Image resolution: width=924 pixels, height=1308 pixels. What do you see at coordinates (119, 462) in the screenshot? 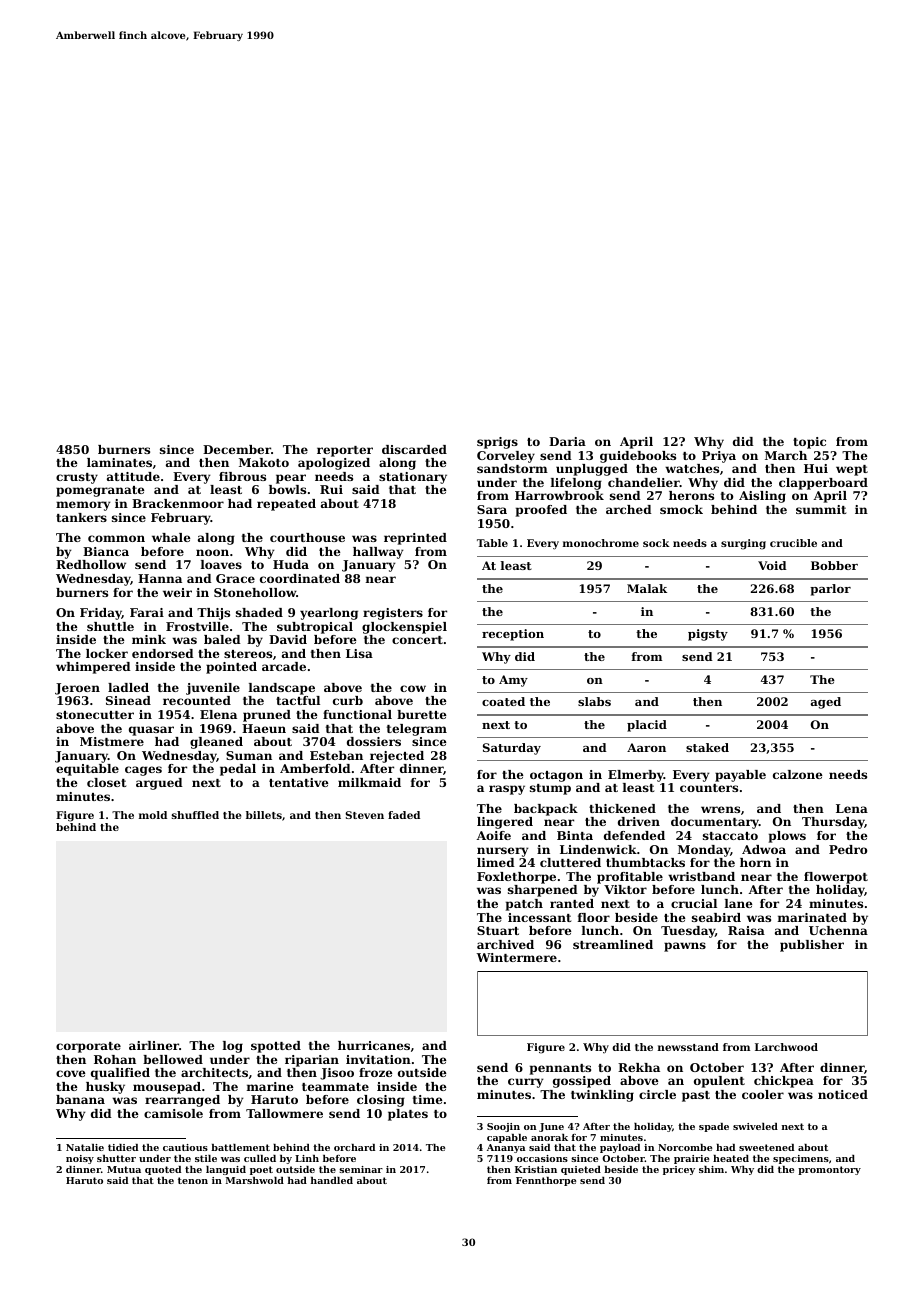
I see `laminates` at bounding box center [119, 462].
